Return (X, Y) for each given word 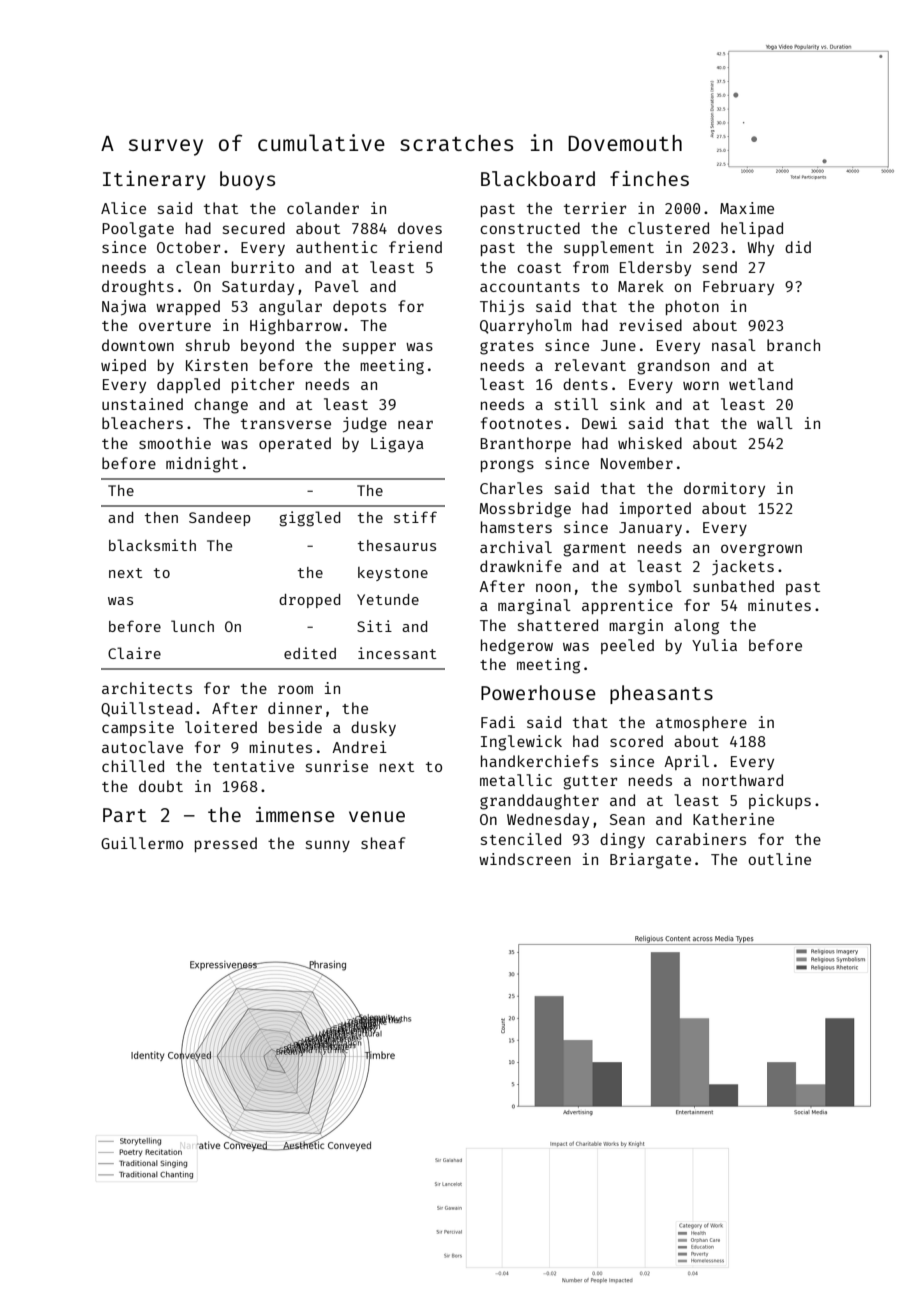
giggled (309, 519)
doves (420, 228)
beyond (267, 346)
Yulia (714, 645)
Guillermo (142, 843)
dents (585, 384)
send (720, 267)
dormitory (724, 489)
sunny (328, 846)
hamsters (516, 527)
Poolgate (138, 230)
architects (147, 688)
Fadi (498, 722)
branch (793, 345)
